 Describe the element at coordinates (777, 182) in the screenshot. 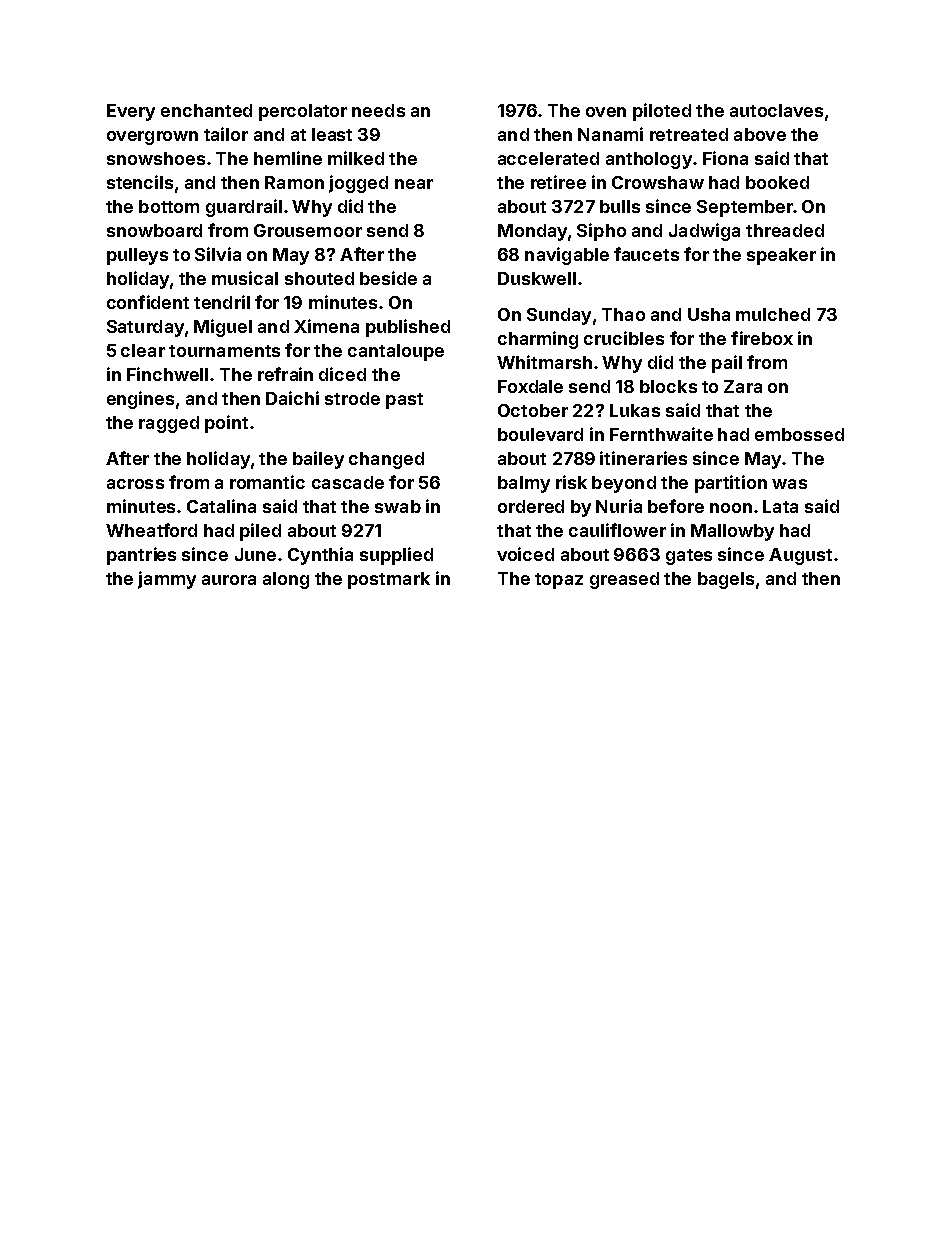

I see `booked` at that location.
